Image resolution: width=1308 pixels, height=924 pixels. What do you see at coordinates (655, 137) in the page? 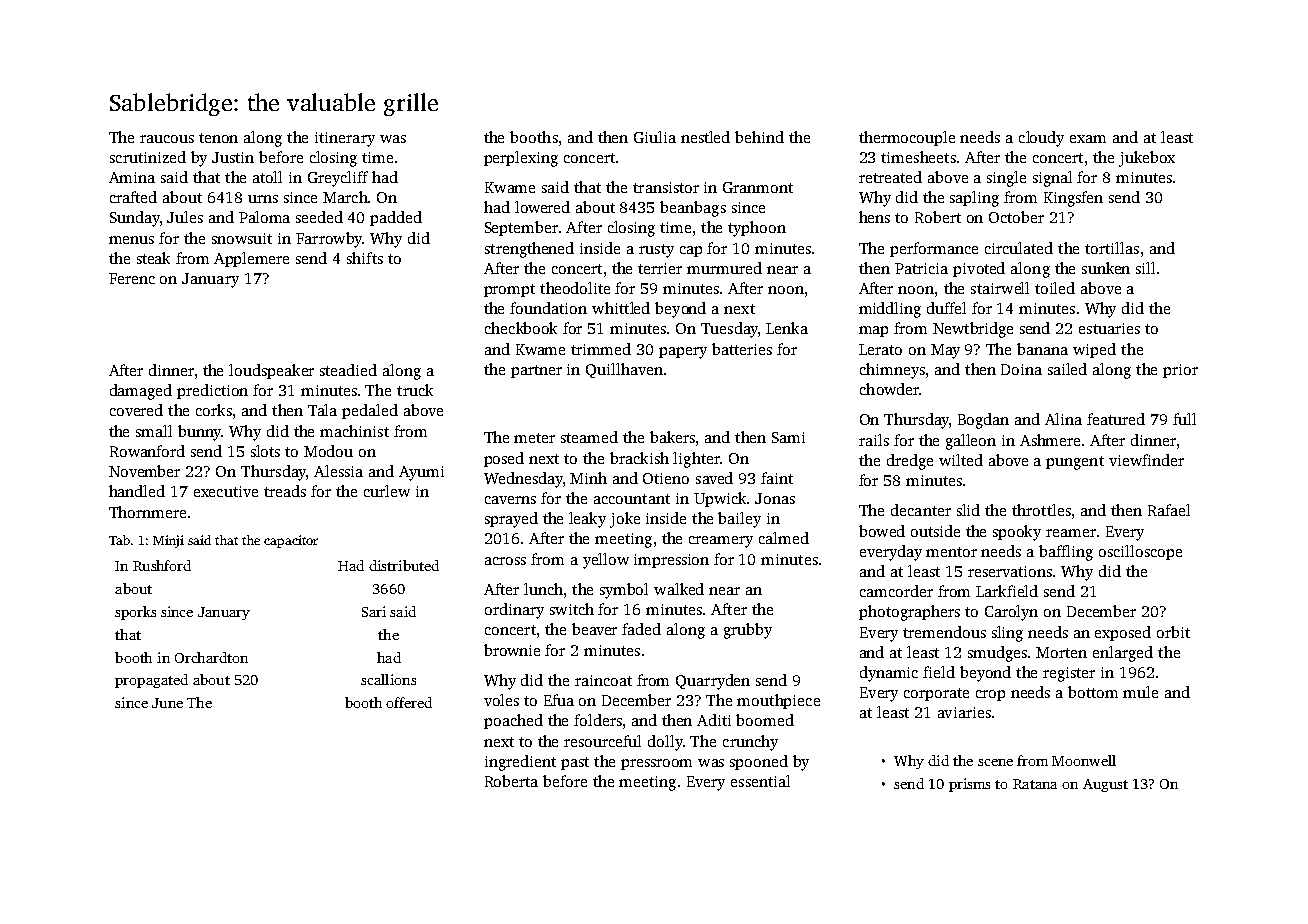
I see `Giulia` at bounding box center [655, 137].
